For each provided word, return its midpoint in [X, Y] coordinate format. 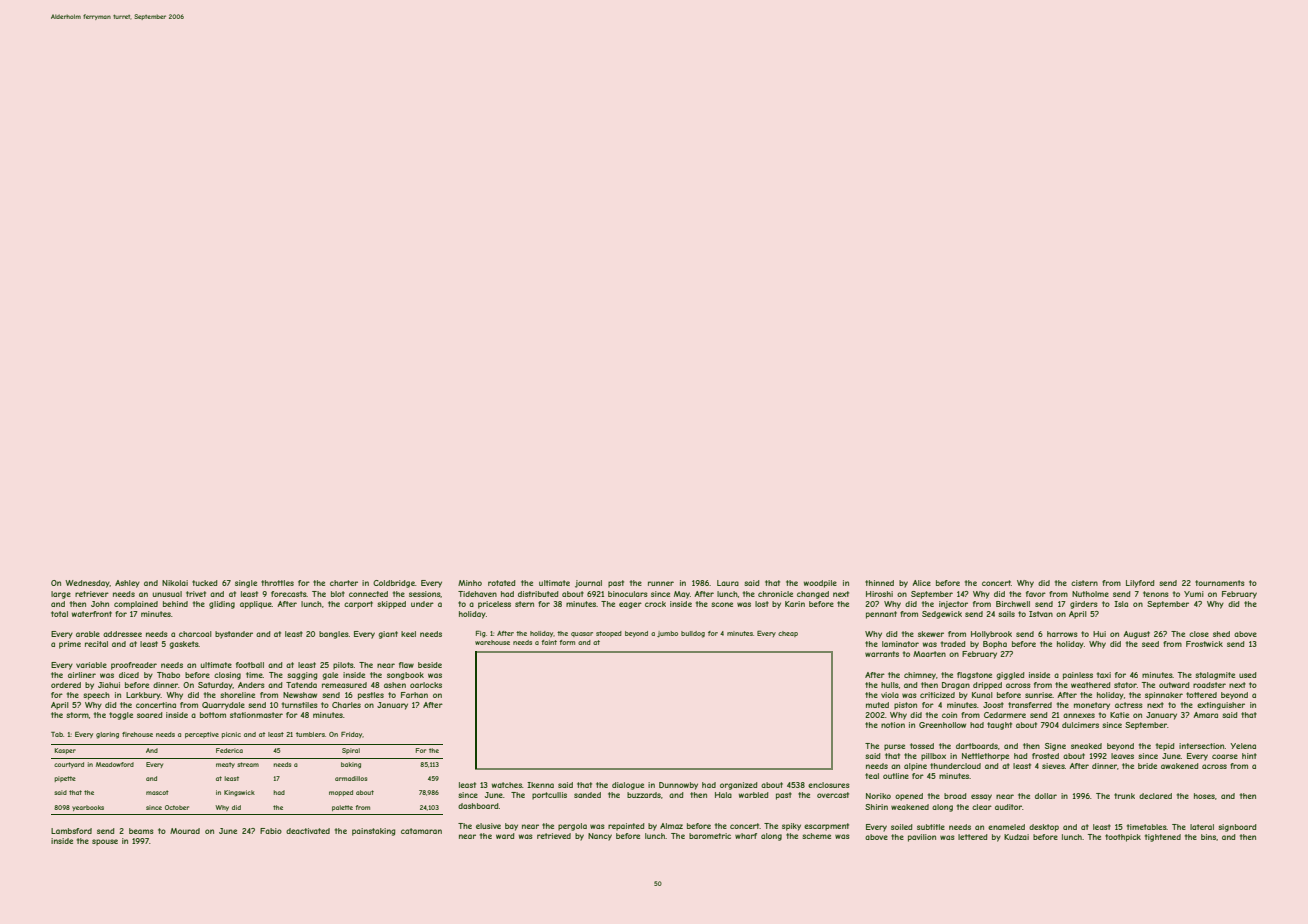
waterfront [92, 614]
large [61, 595]
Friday [351, 734]
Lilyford [1140, 584]
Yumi [1194, 594]
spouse [105, 842]
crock [655, 604]
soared [150, 715]
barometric [710, 836]
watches [507, 785]
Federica [229, 750]
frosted [1045, 756]
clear [982, 807]
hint [1249, 756]
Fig [481, 634]
